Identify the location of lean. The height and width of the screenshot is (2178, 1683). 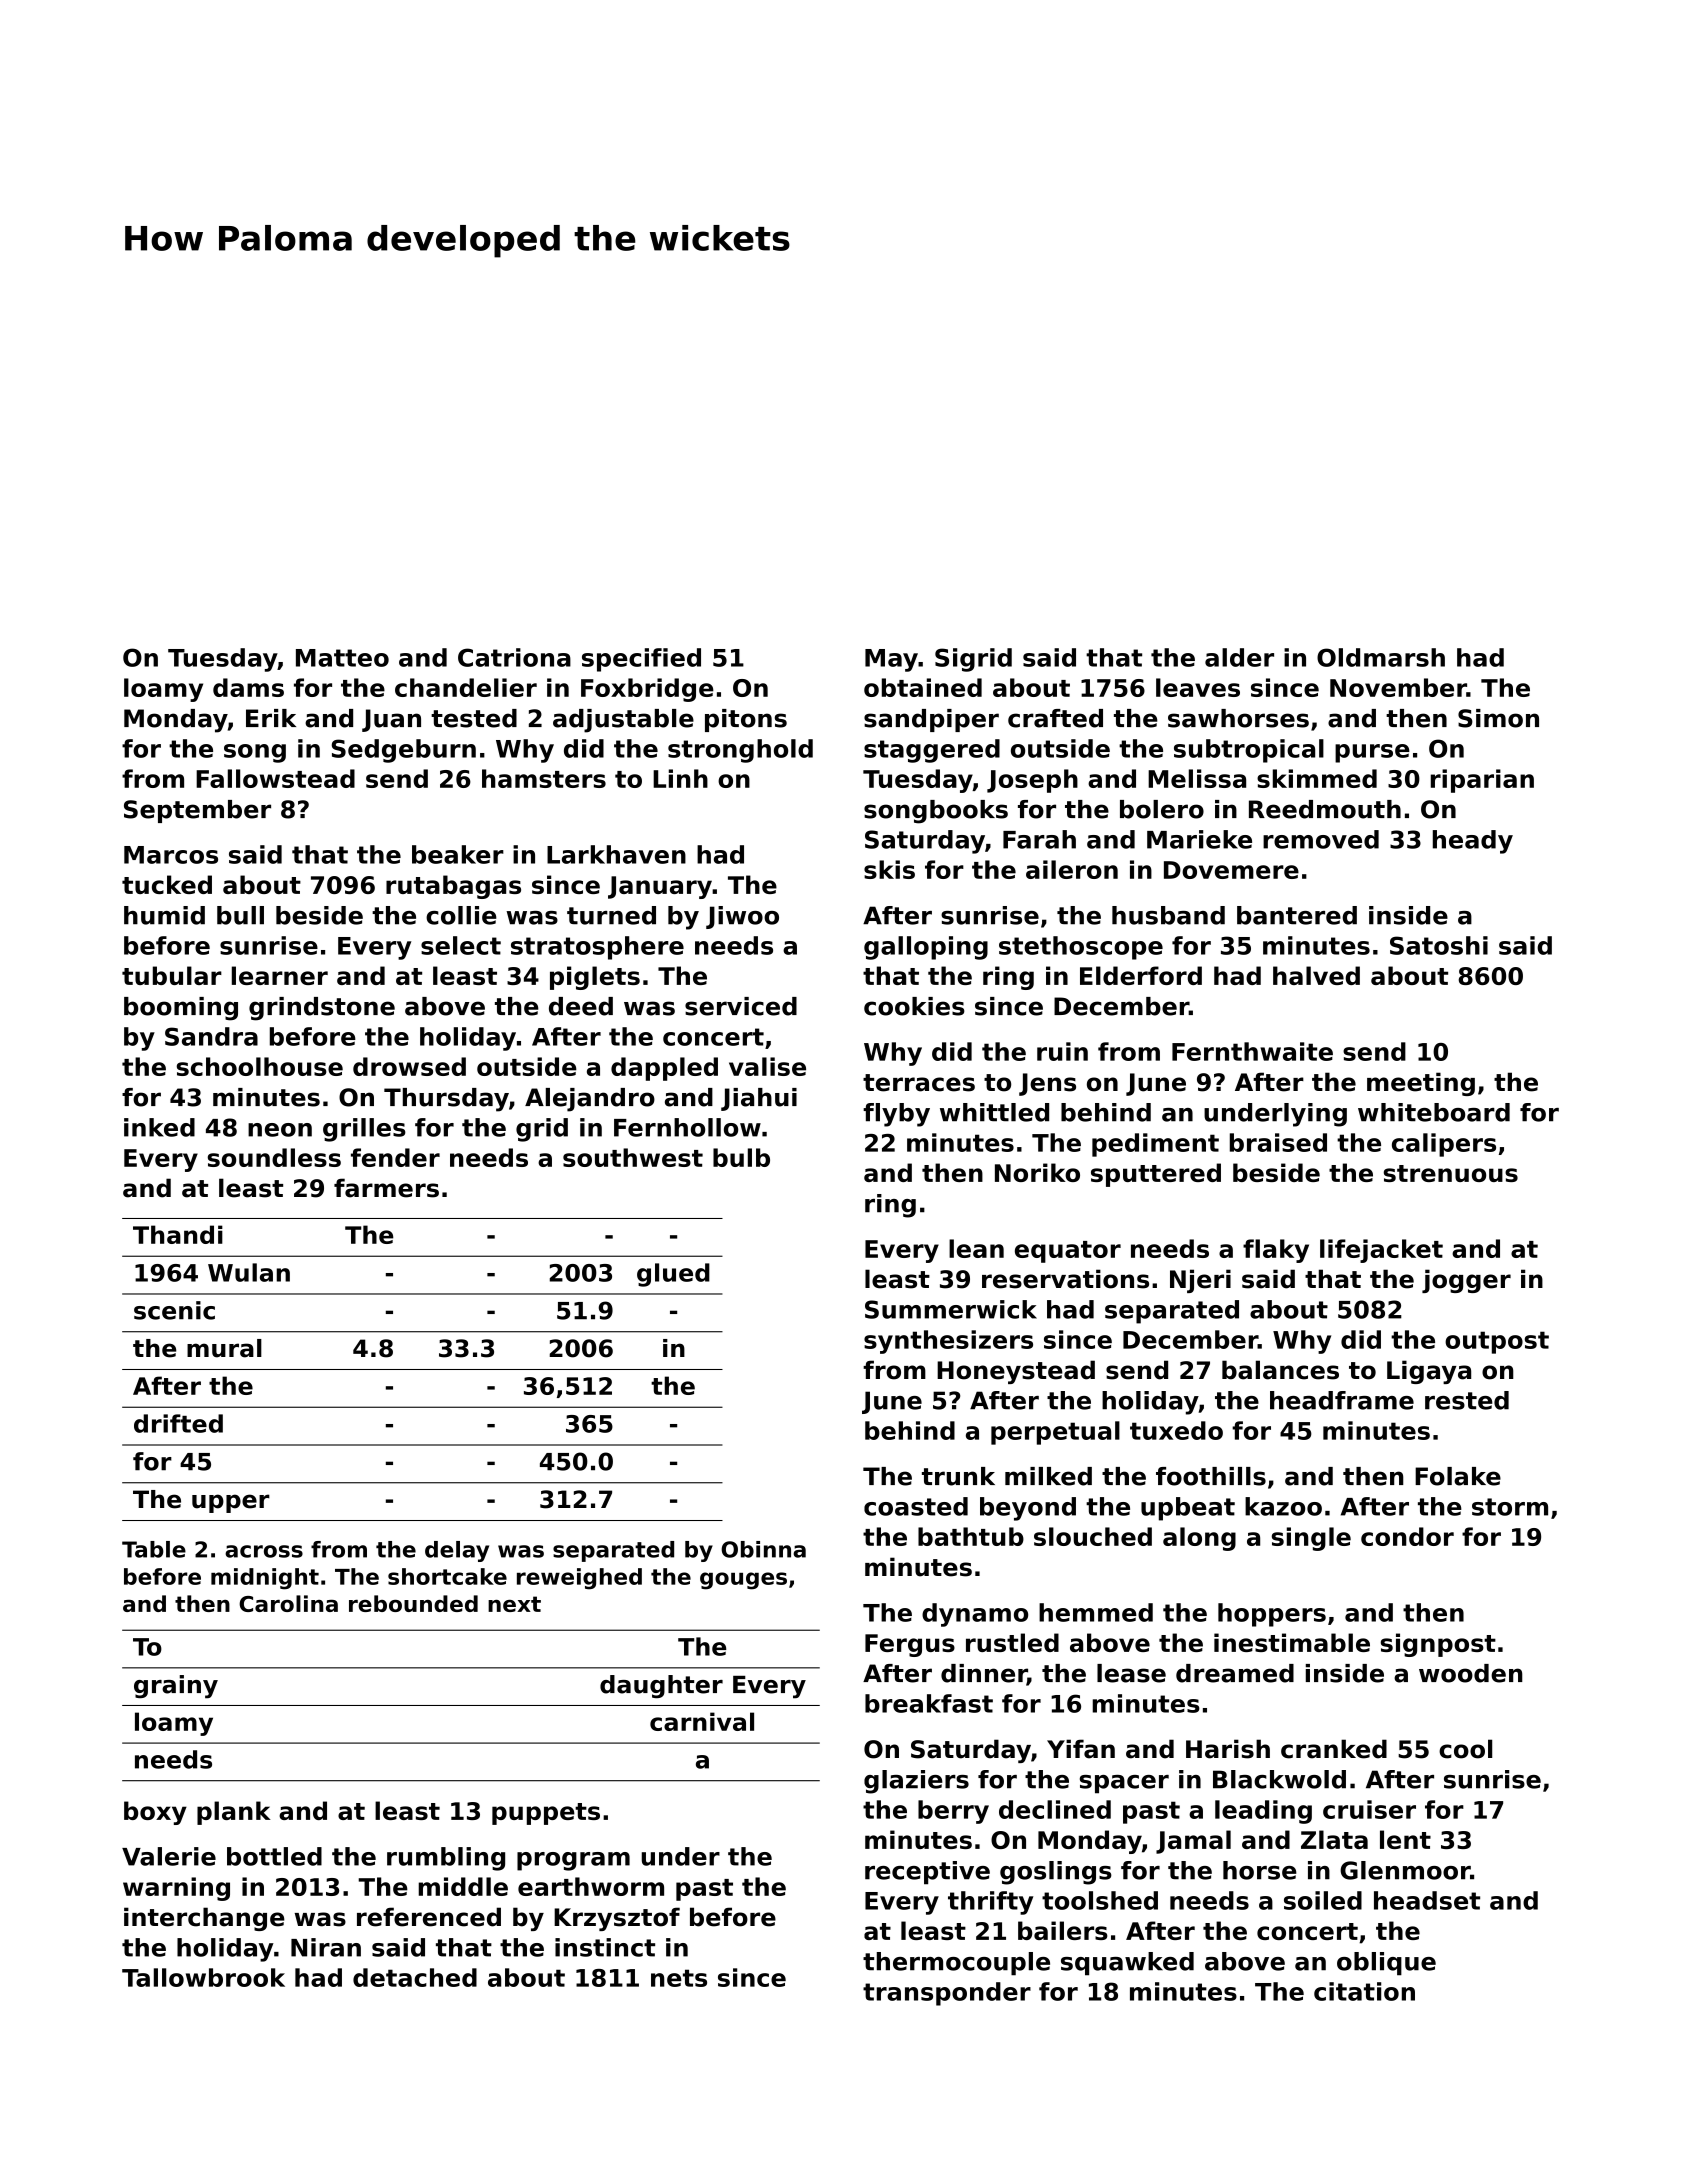
(976, 1248).
